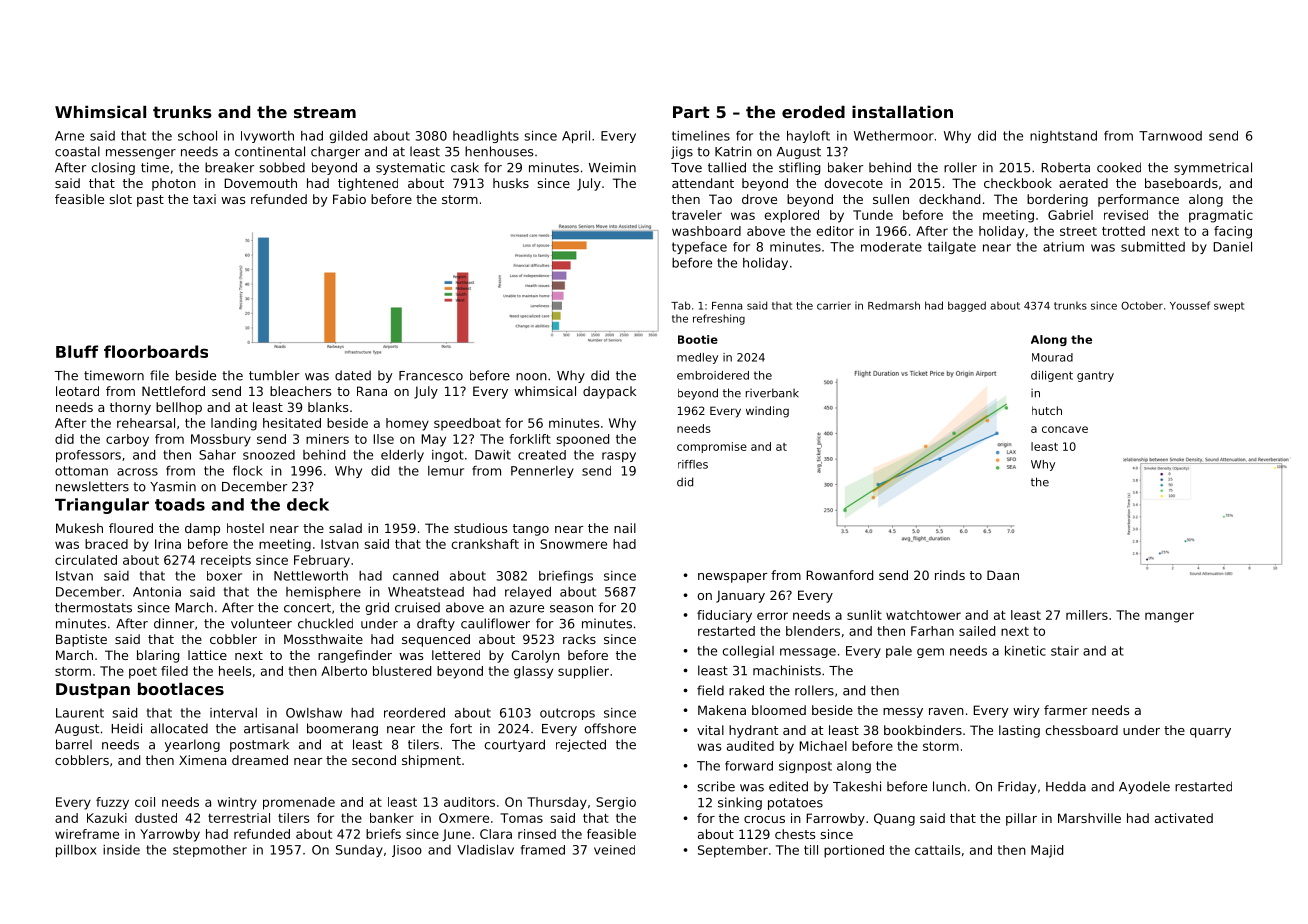 This screenshot has width=1308, height=924. Describe the element at coordinates (292, 423) in the screenshot. I see `hesitated` at that location.
